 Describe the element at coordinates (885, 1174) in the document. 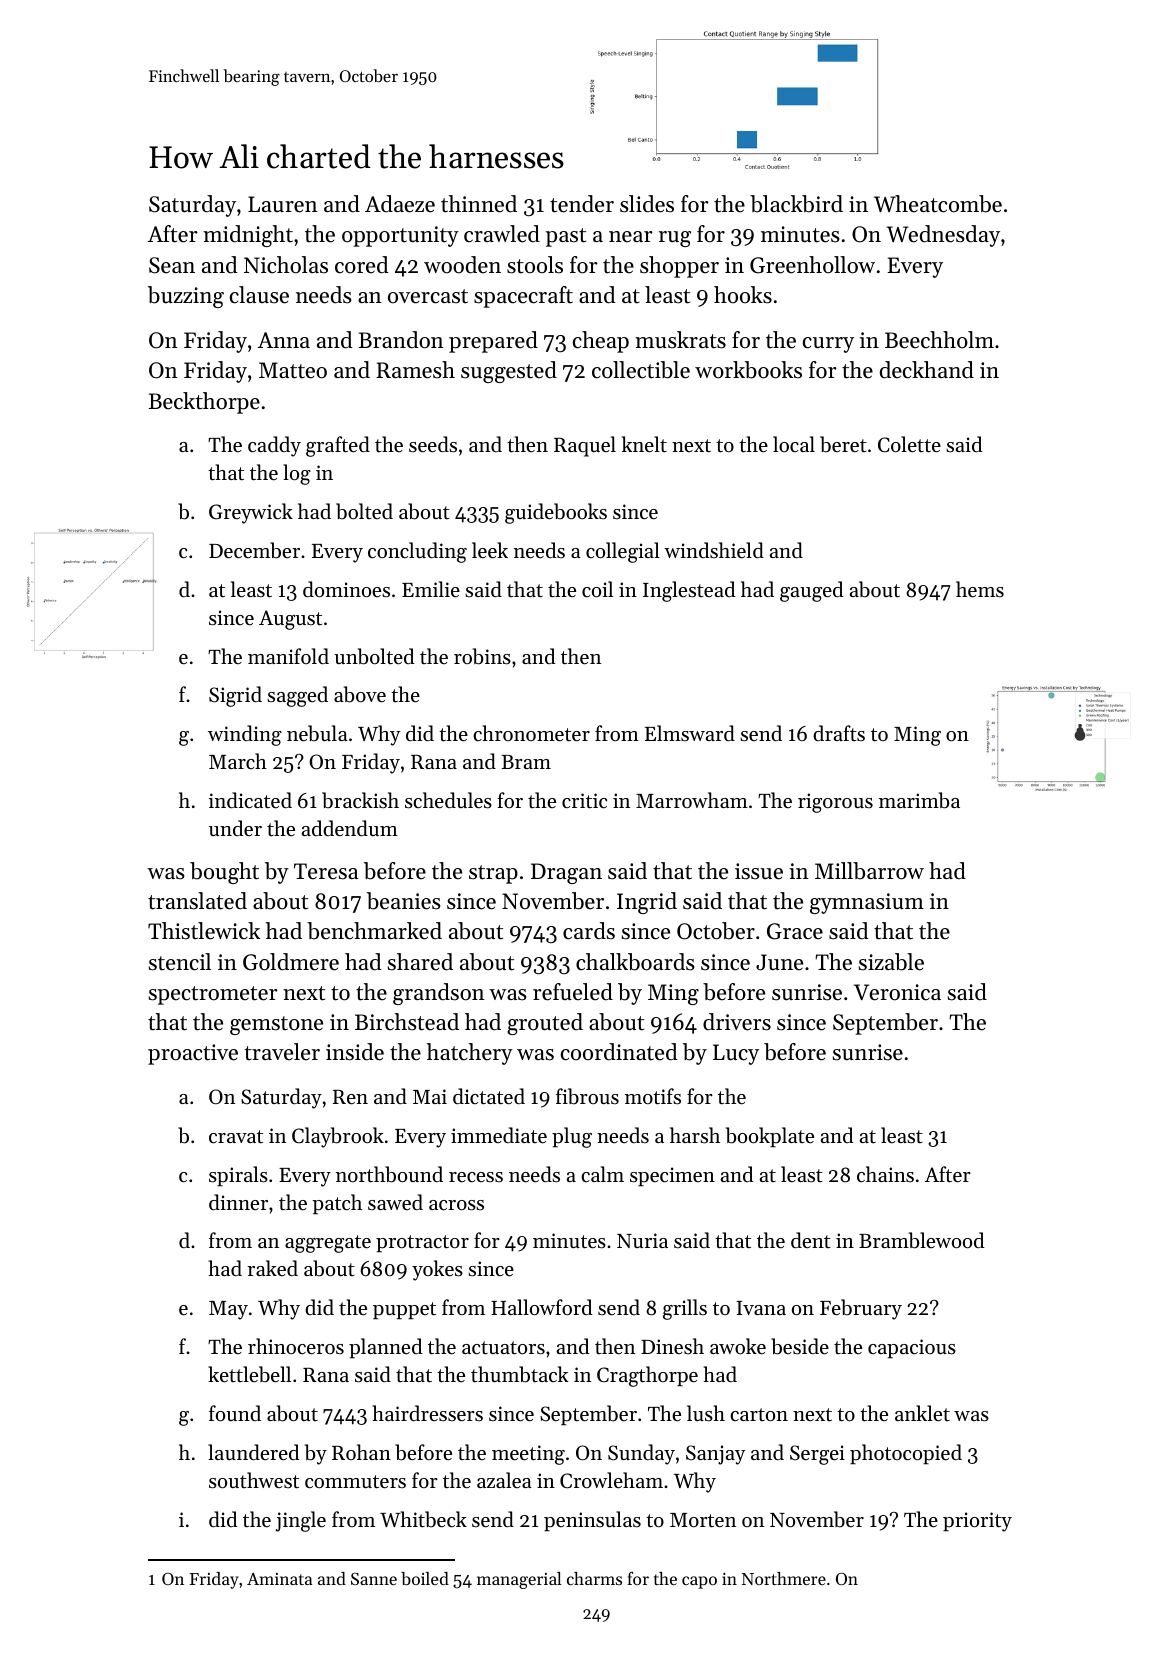

I see `chains` at that location.
